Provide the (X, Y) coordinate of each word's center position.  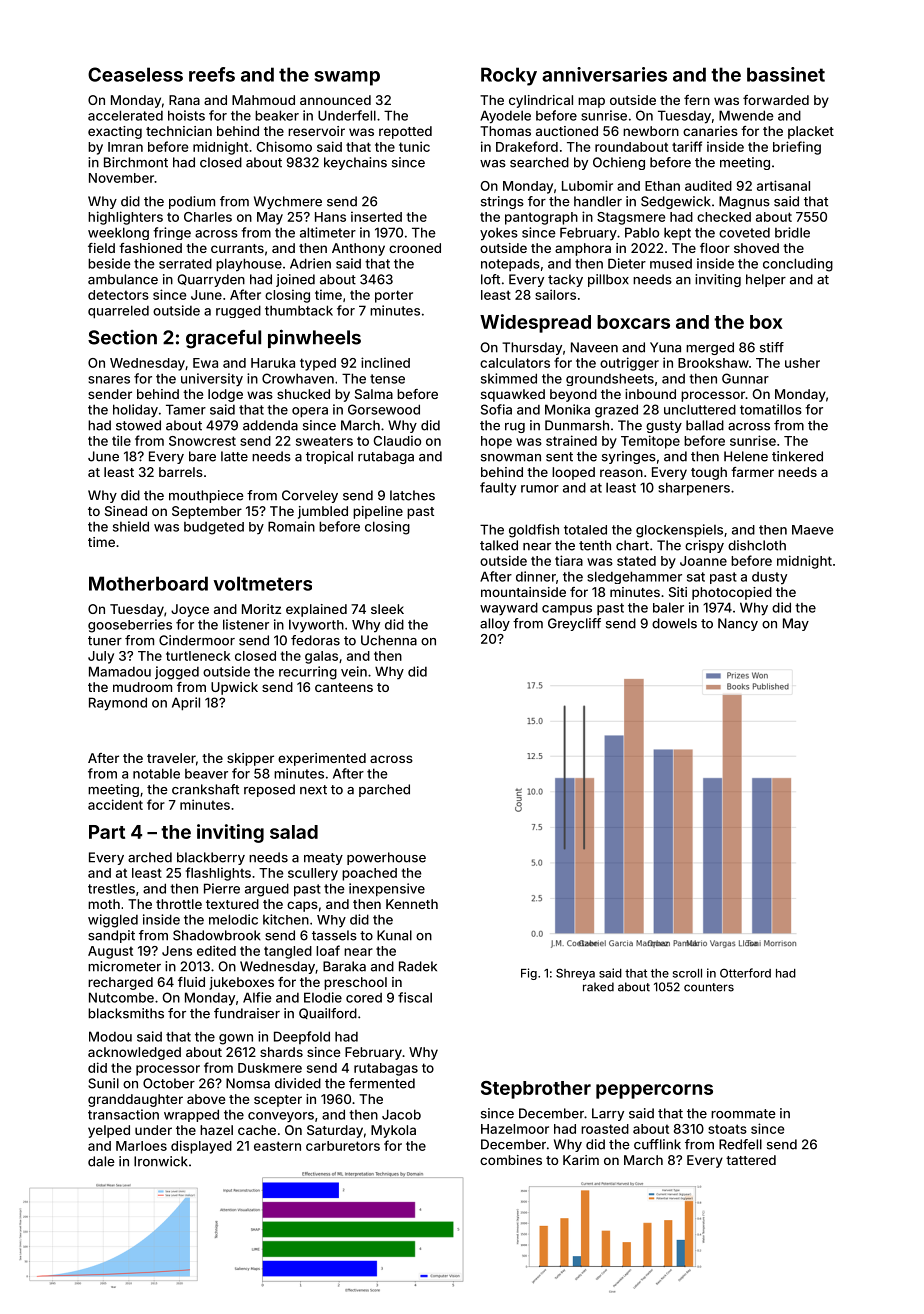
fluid (191, 982)
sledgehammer (634, 577)
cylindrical (541, 101)
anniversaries (604, 74)
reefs (212, 74)
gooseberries (130, 626)
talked (499, 545)
